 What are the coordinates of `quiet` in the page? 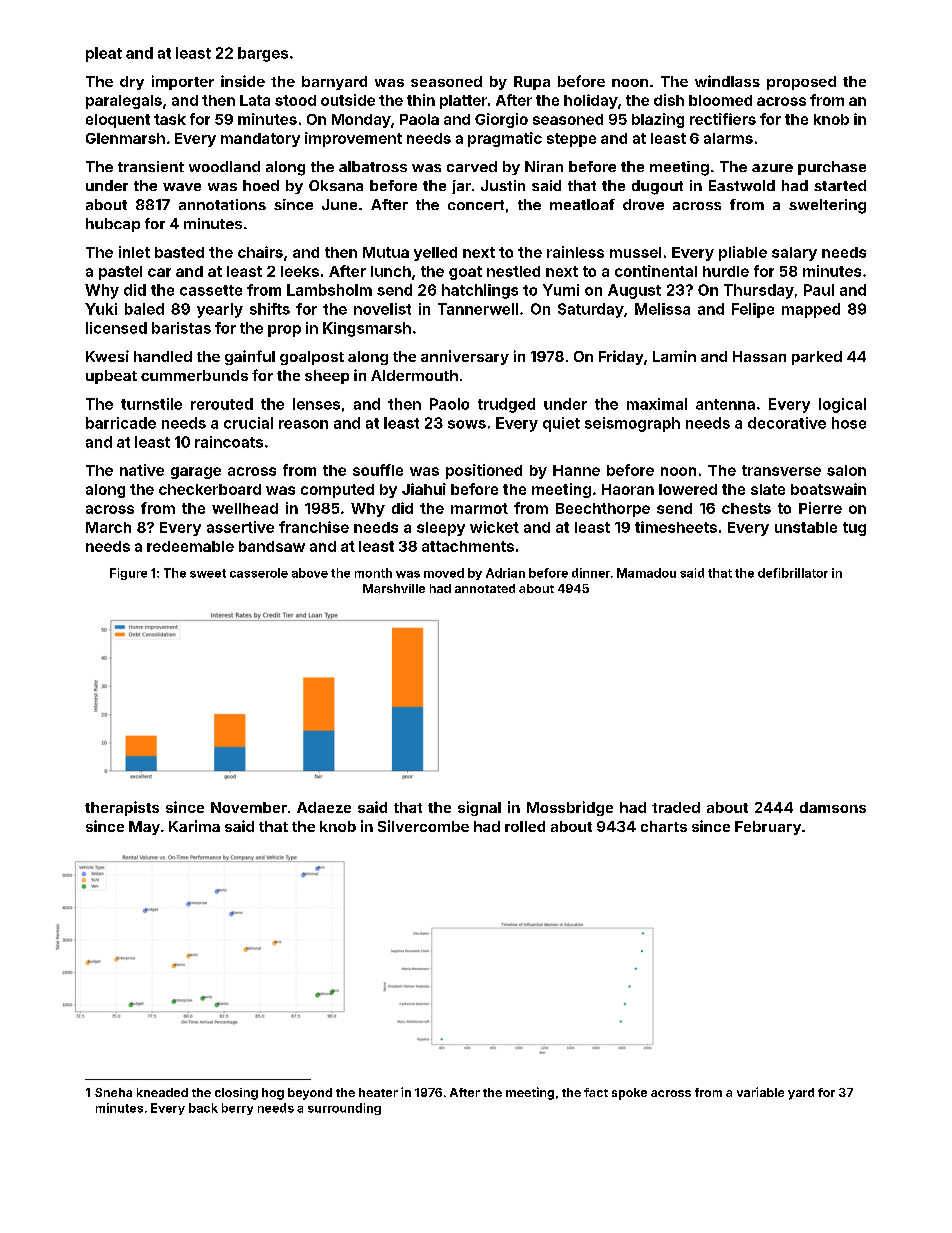 It's located at (561, 424).
